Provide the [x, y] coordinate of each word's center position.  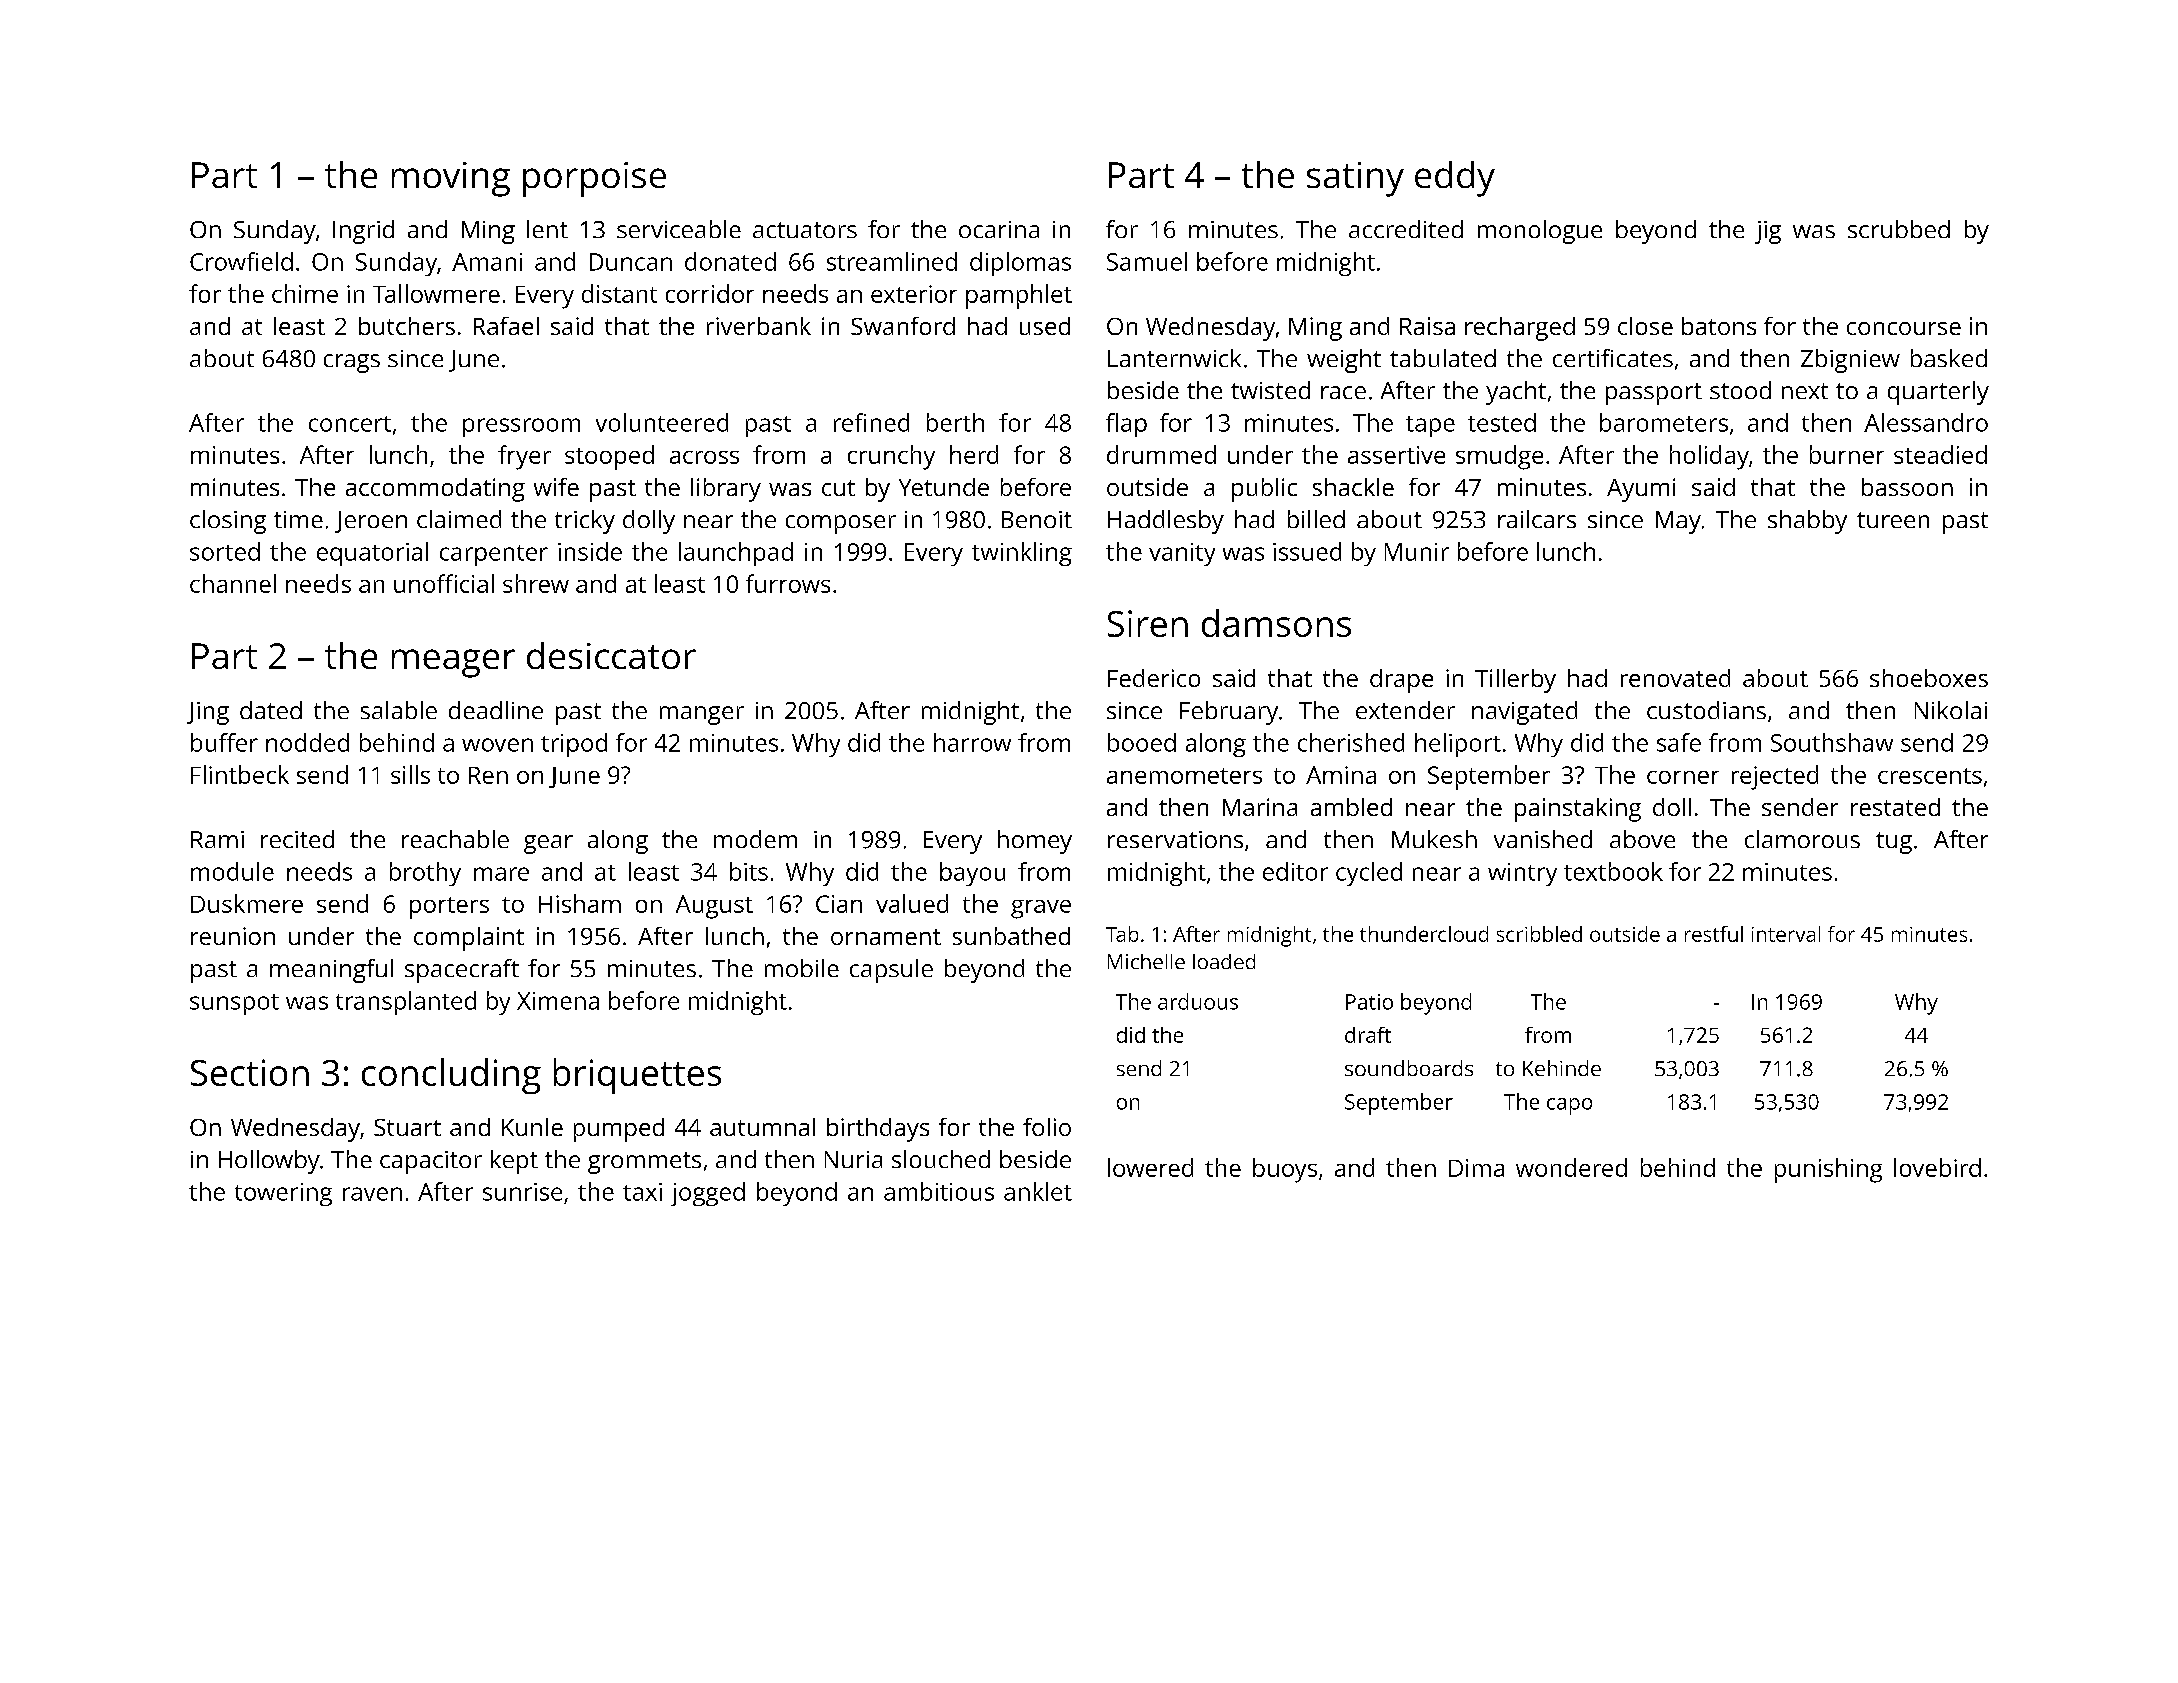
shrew [536, 583]
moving [451, 179]
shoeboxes [1929, 678]
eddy [1455, 179]
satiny [1355, 179]
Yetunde [944, 487]
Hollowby [269, 1162]
